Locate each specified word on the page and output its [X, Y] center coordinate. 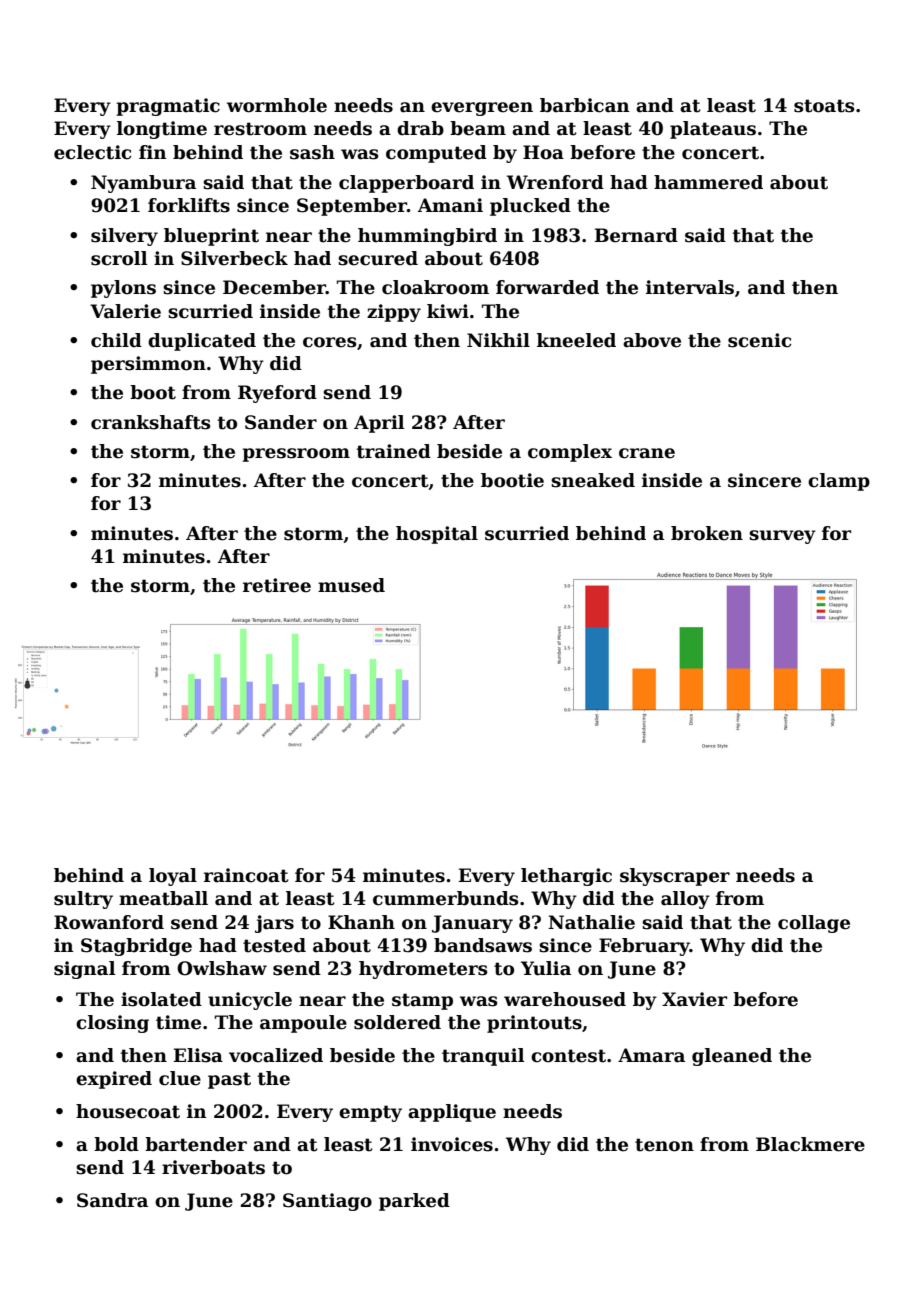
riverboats [213, 1167]
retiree [277, 585]
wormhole [277, 105]
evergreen [482, 109]
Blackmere [810, 1144]
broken [707, 533]
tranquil [483, 1057]
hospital [437, 535]
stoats [824, 106]
